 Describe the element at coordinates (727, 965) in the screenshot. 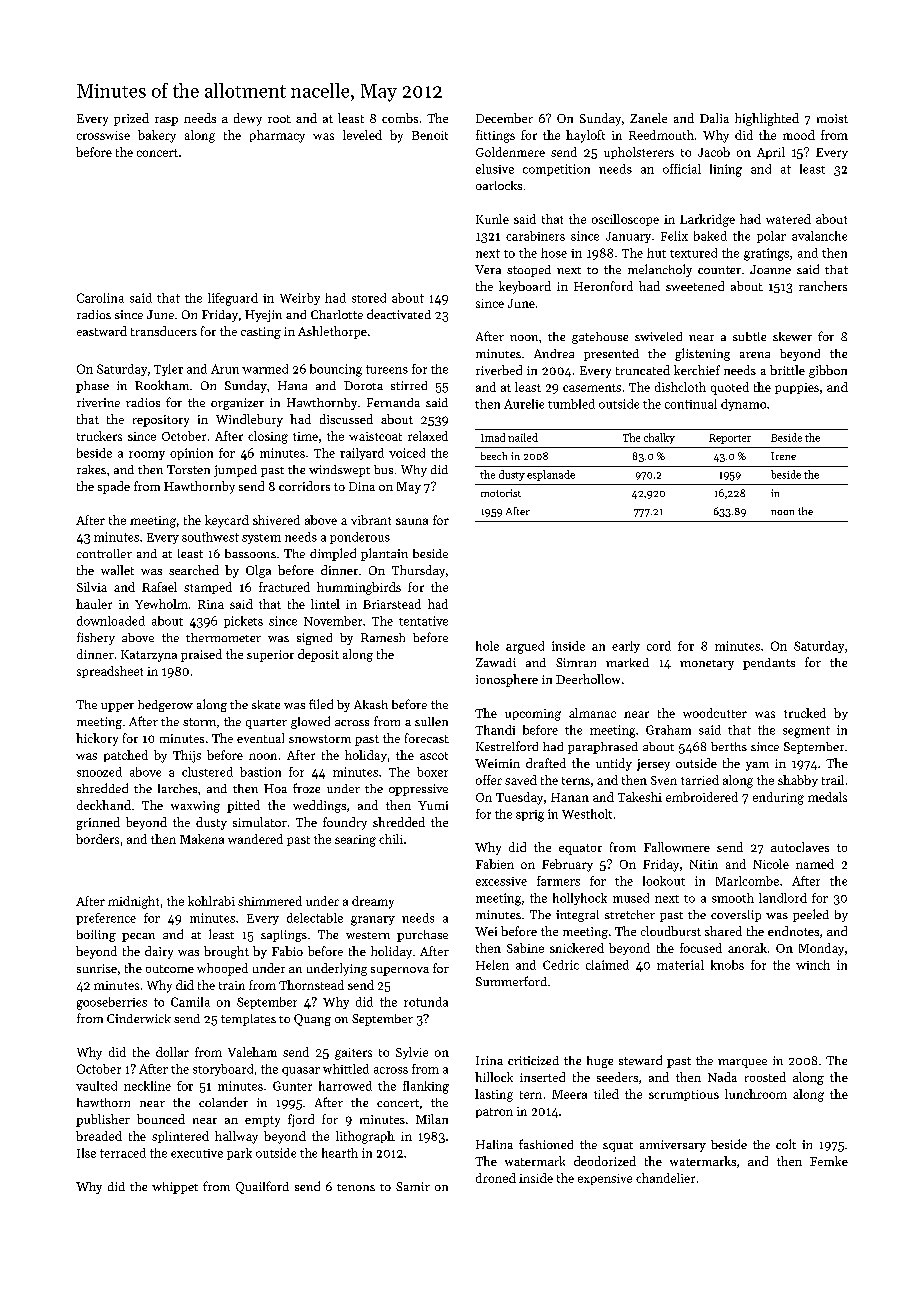

I see `knobs` at that location.
